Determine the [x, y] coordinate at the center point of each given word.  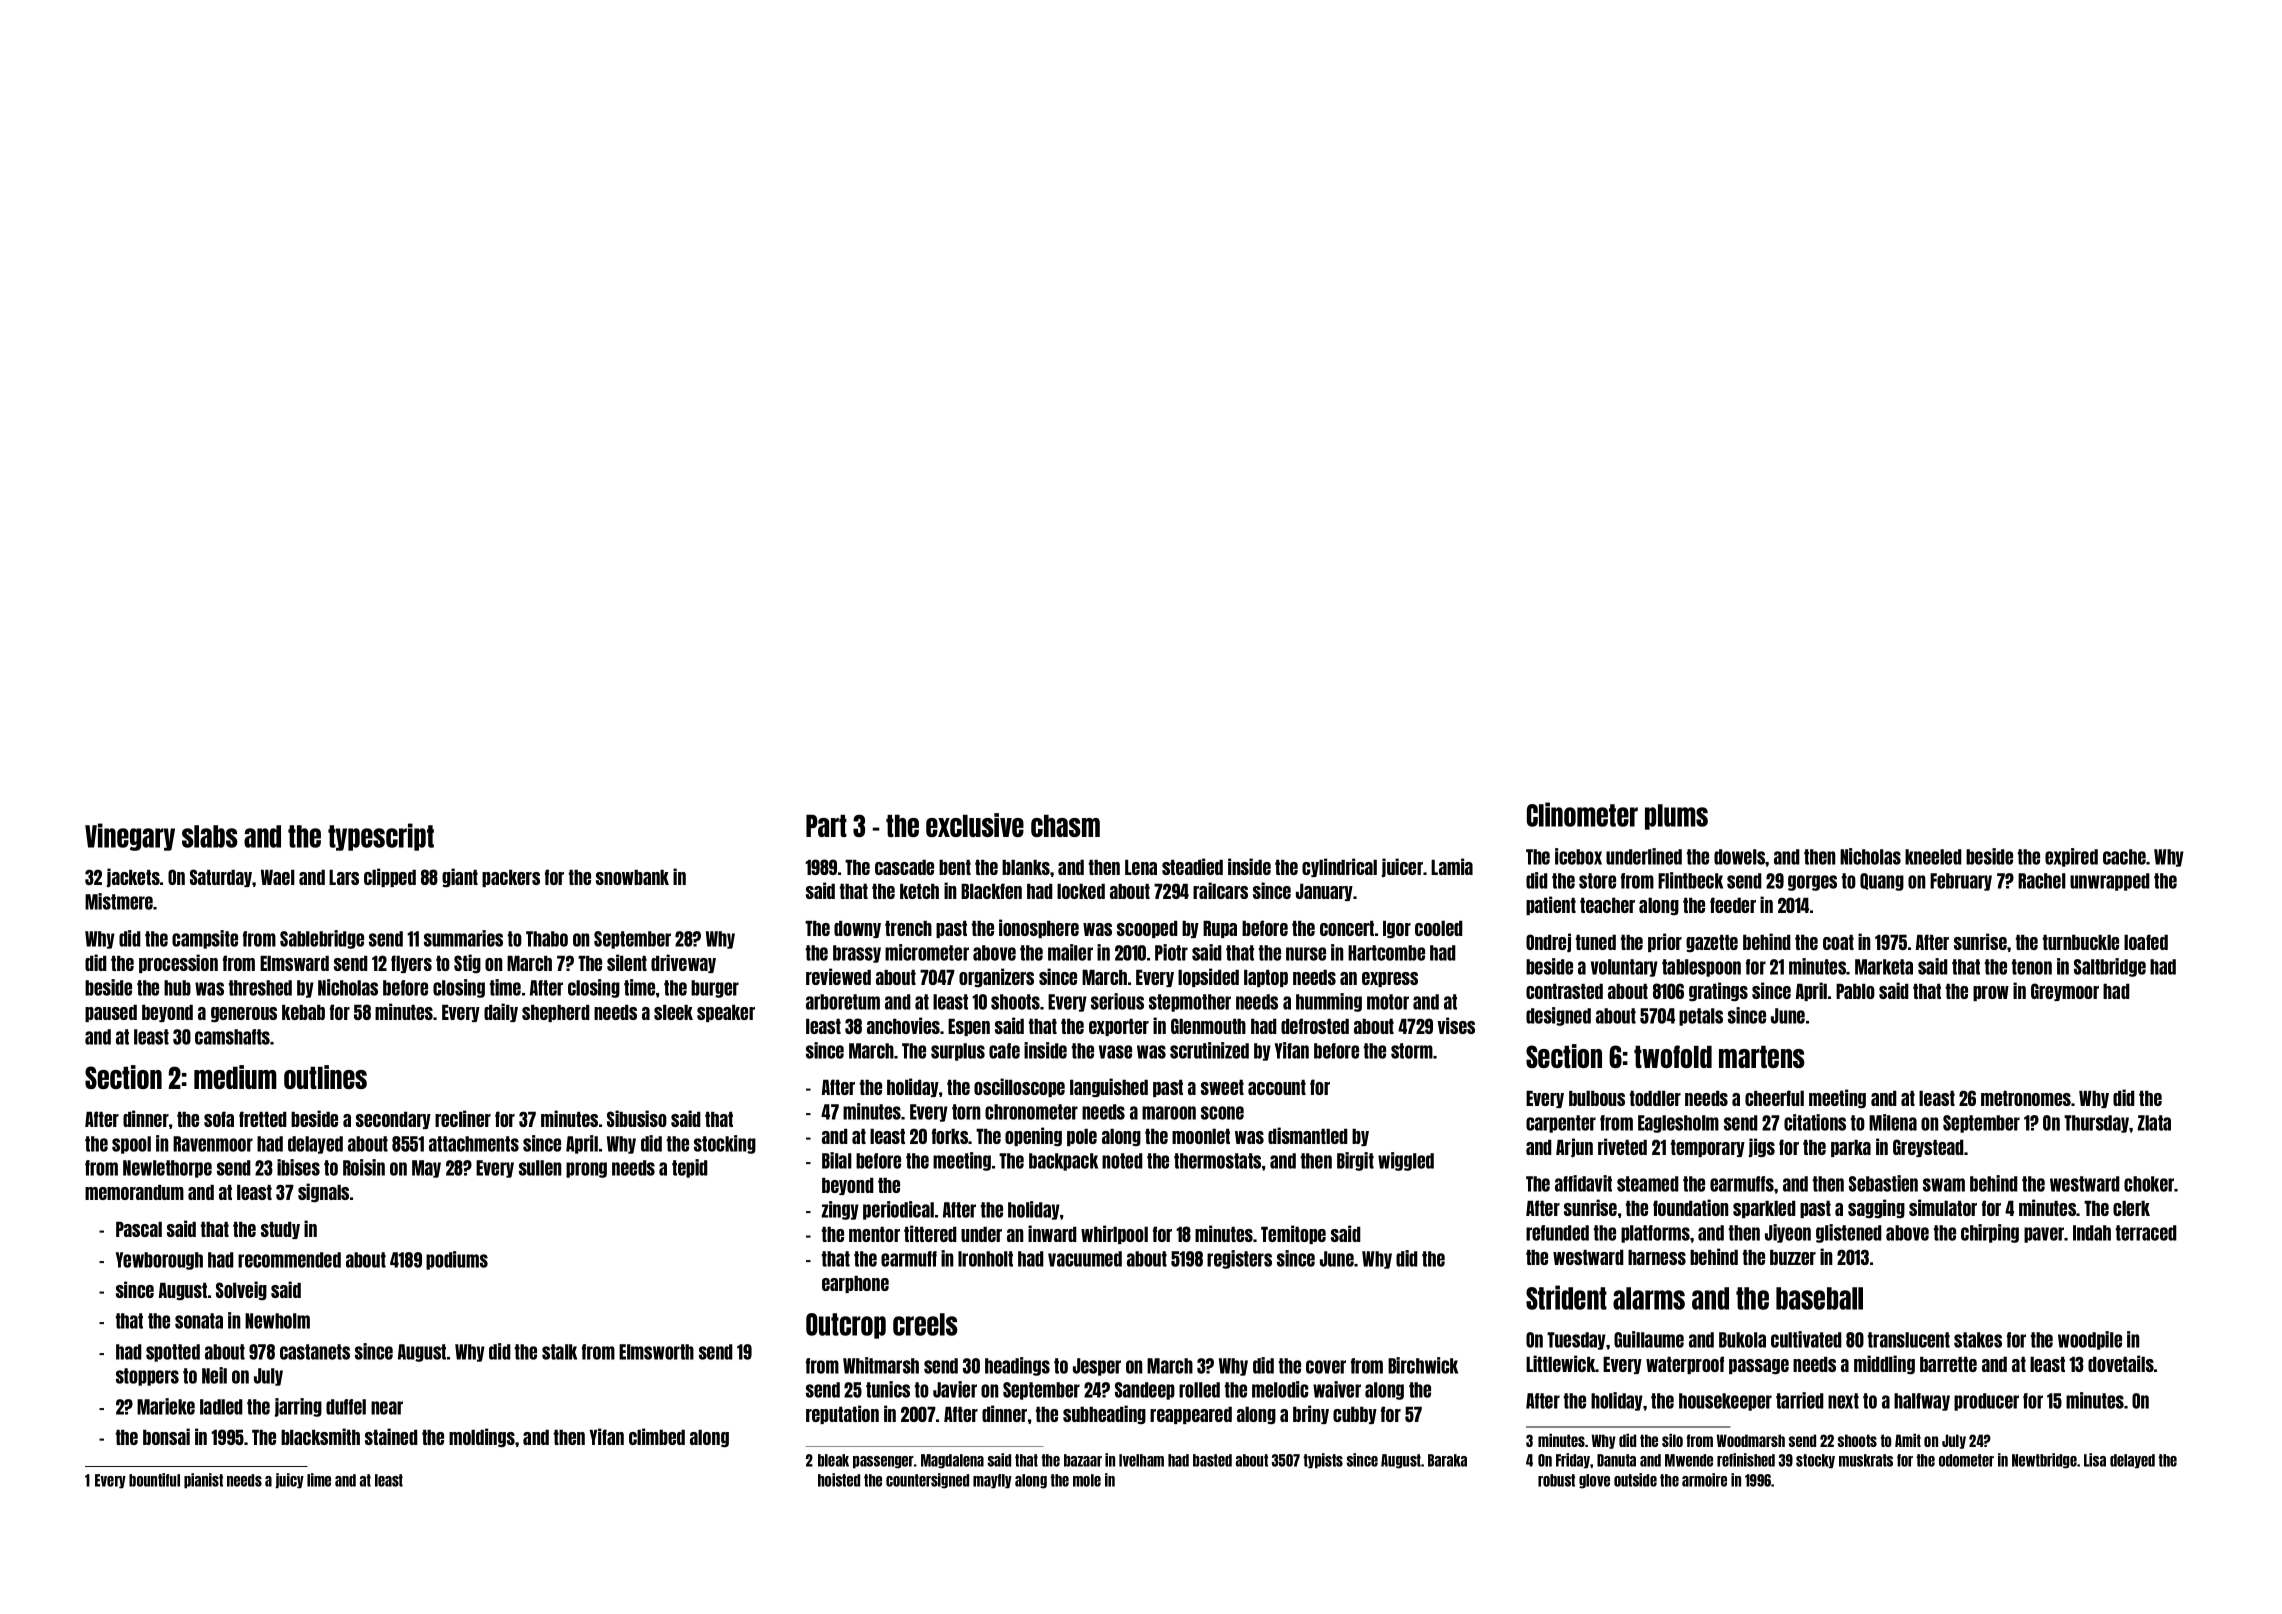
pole [1082, 1137]
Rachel [2042, 881]
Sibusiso [637, 1118]
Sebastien [1883, 1183]
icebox [1578, 856]
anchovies [903, 1025]
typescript [381, 837]
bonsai [166, 1436]
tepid [690, 1168]
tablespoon [1701, 968]
